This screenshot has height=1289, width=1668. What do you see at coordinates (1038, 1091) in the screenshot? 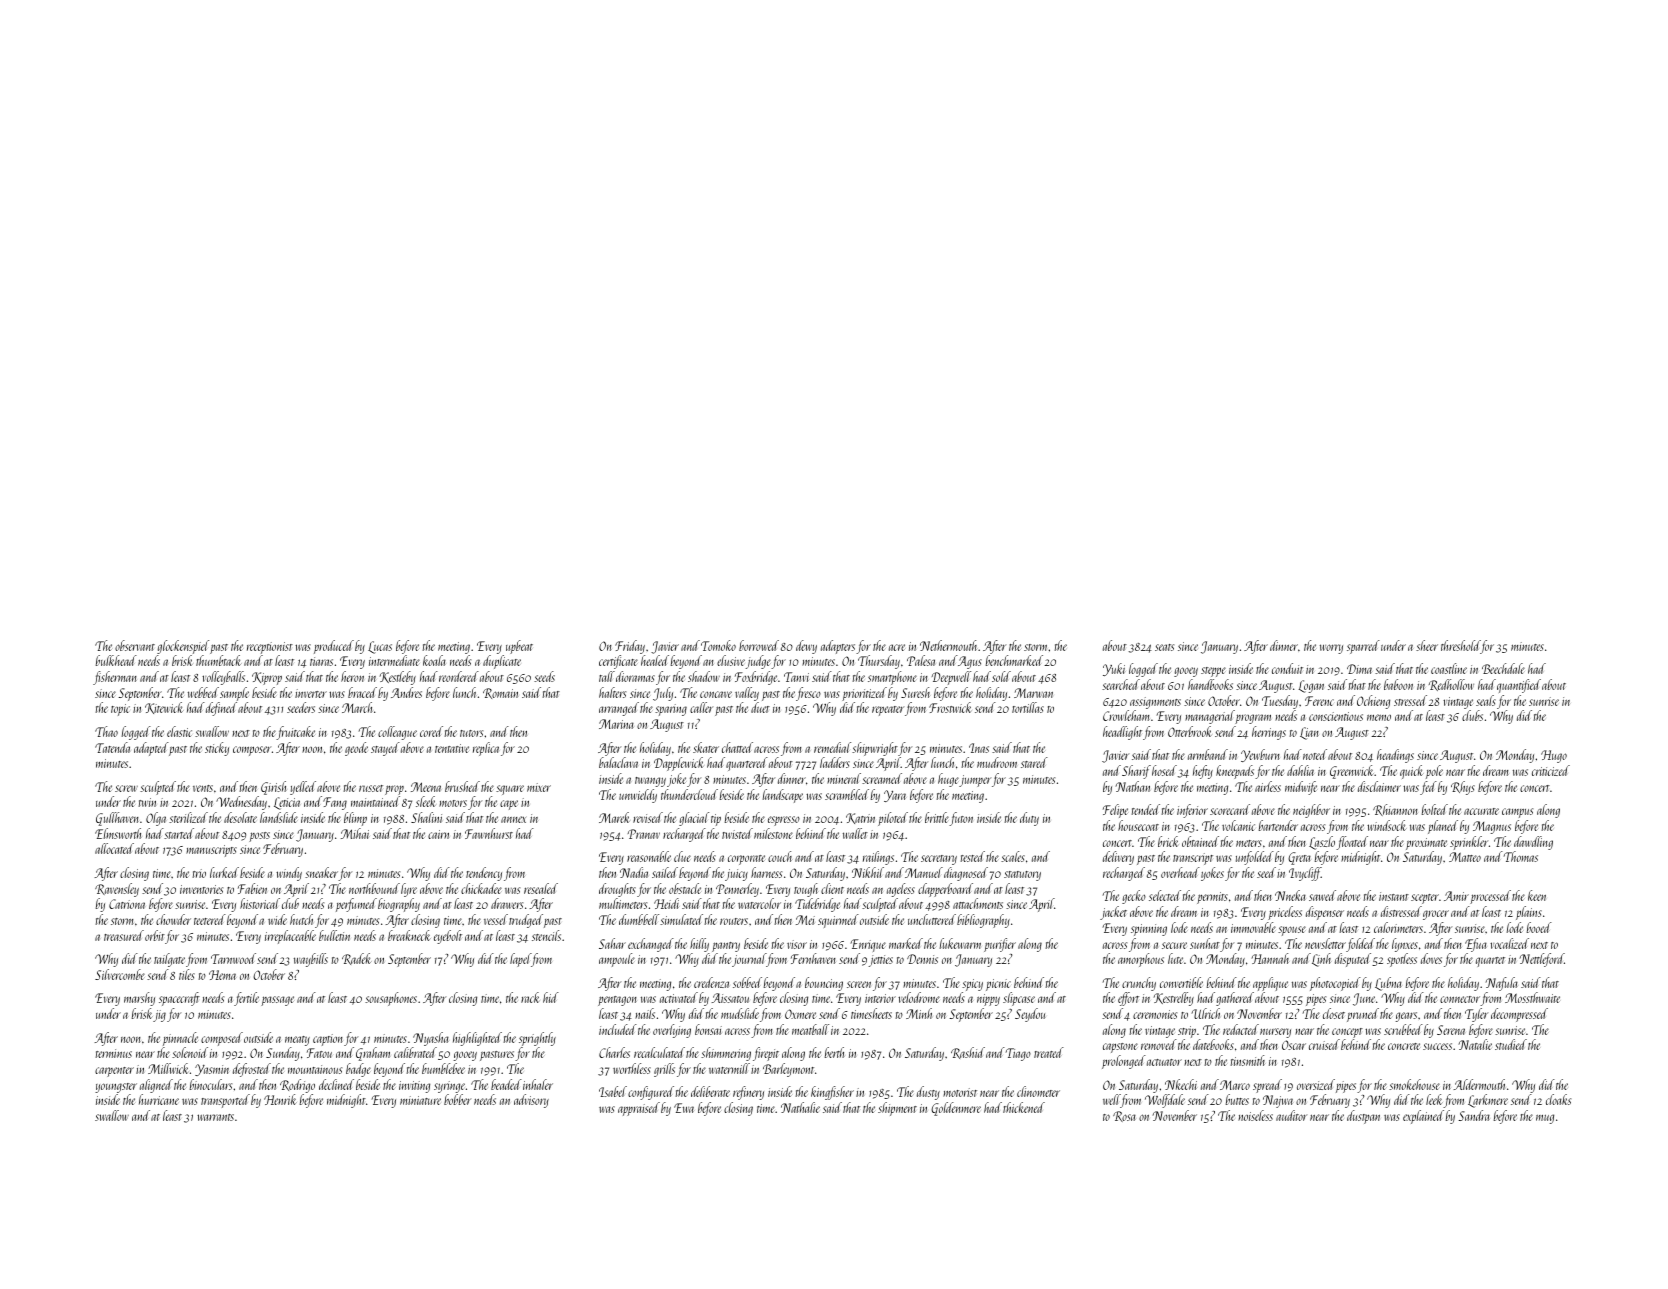
I see `clinometer` at bounding box center [1038, 1091].
